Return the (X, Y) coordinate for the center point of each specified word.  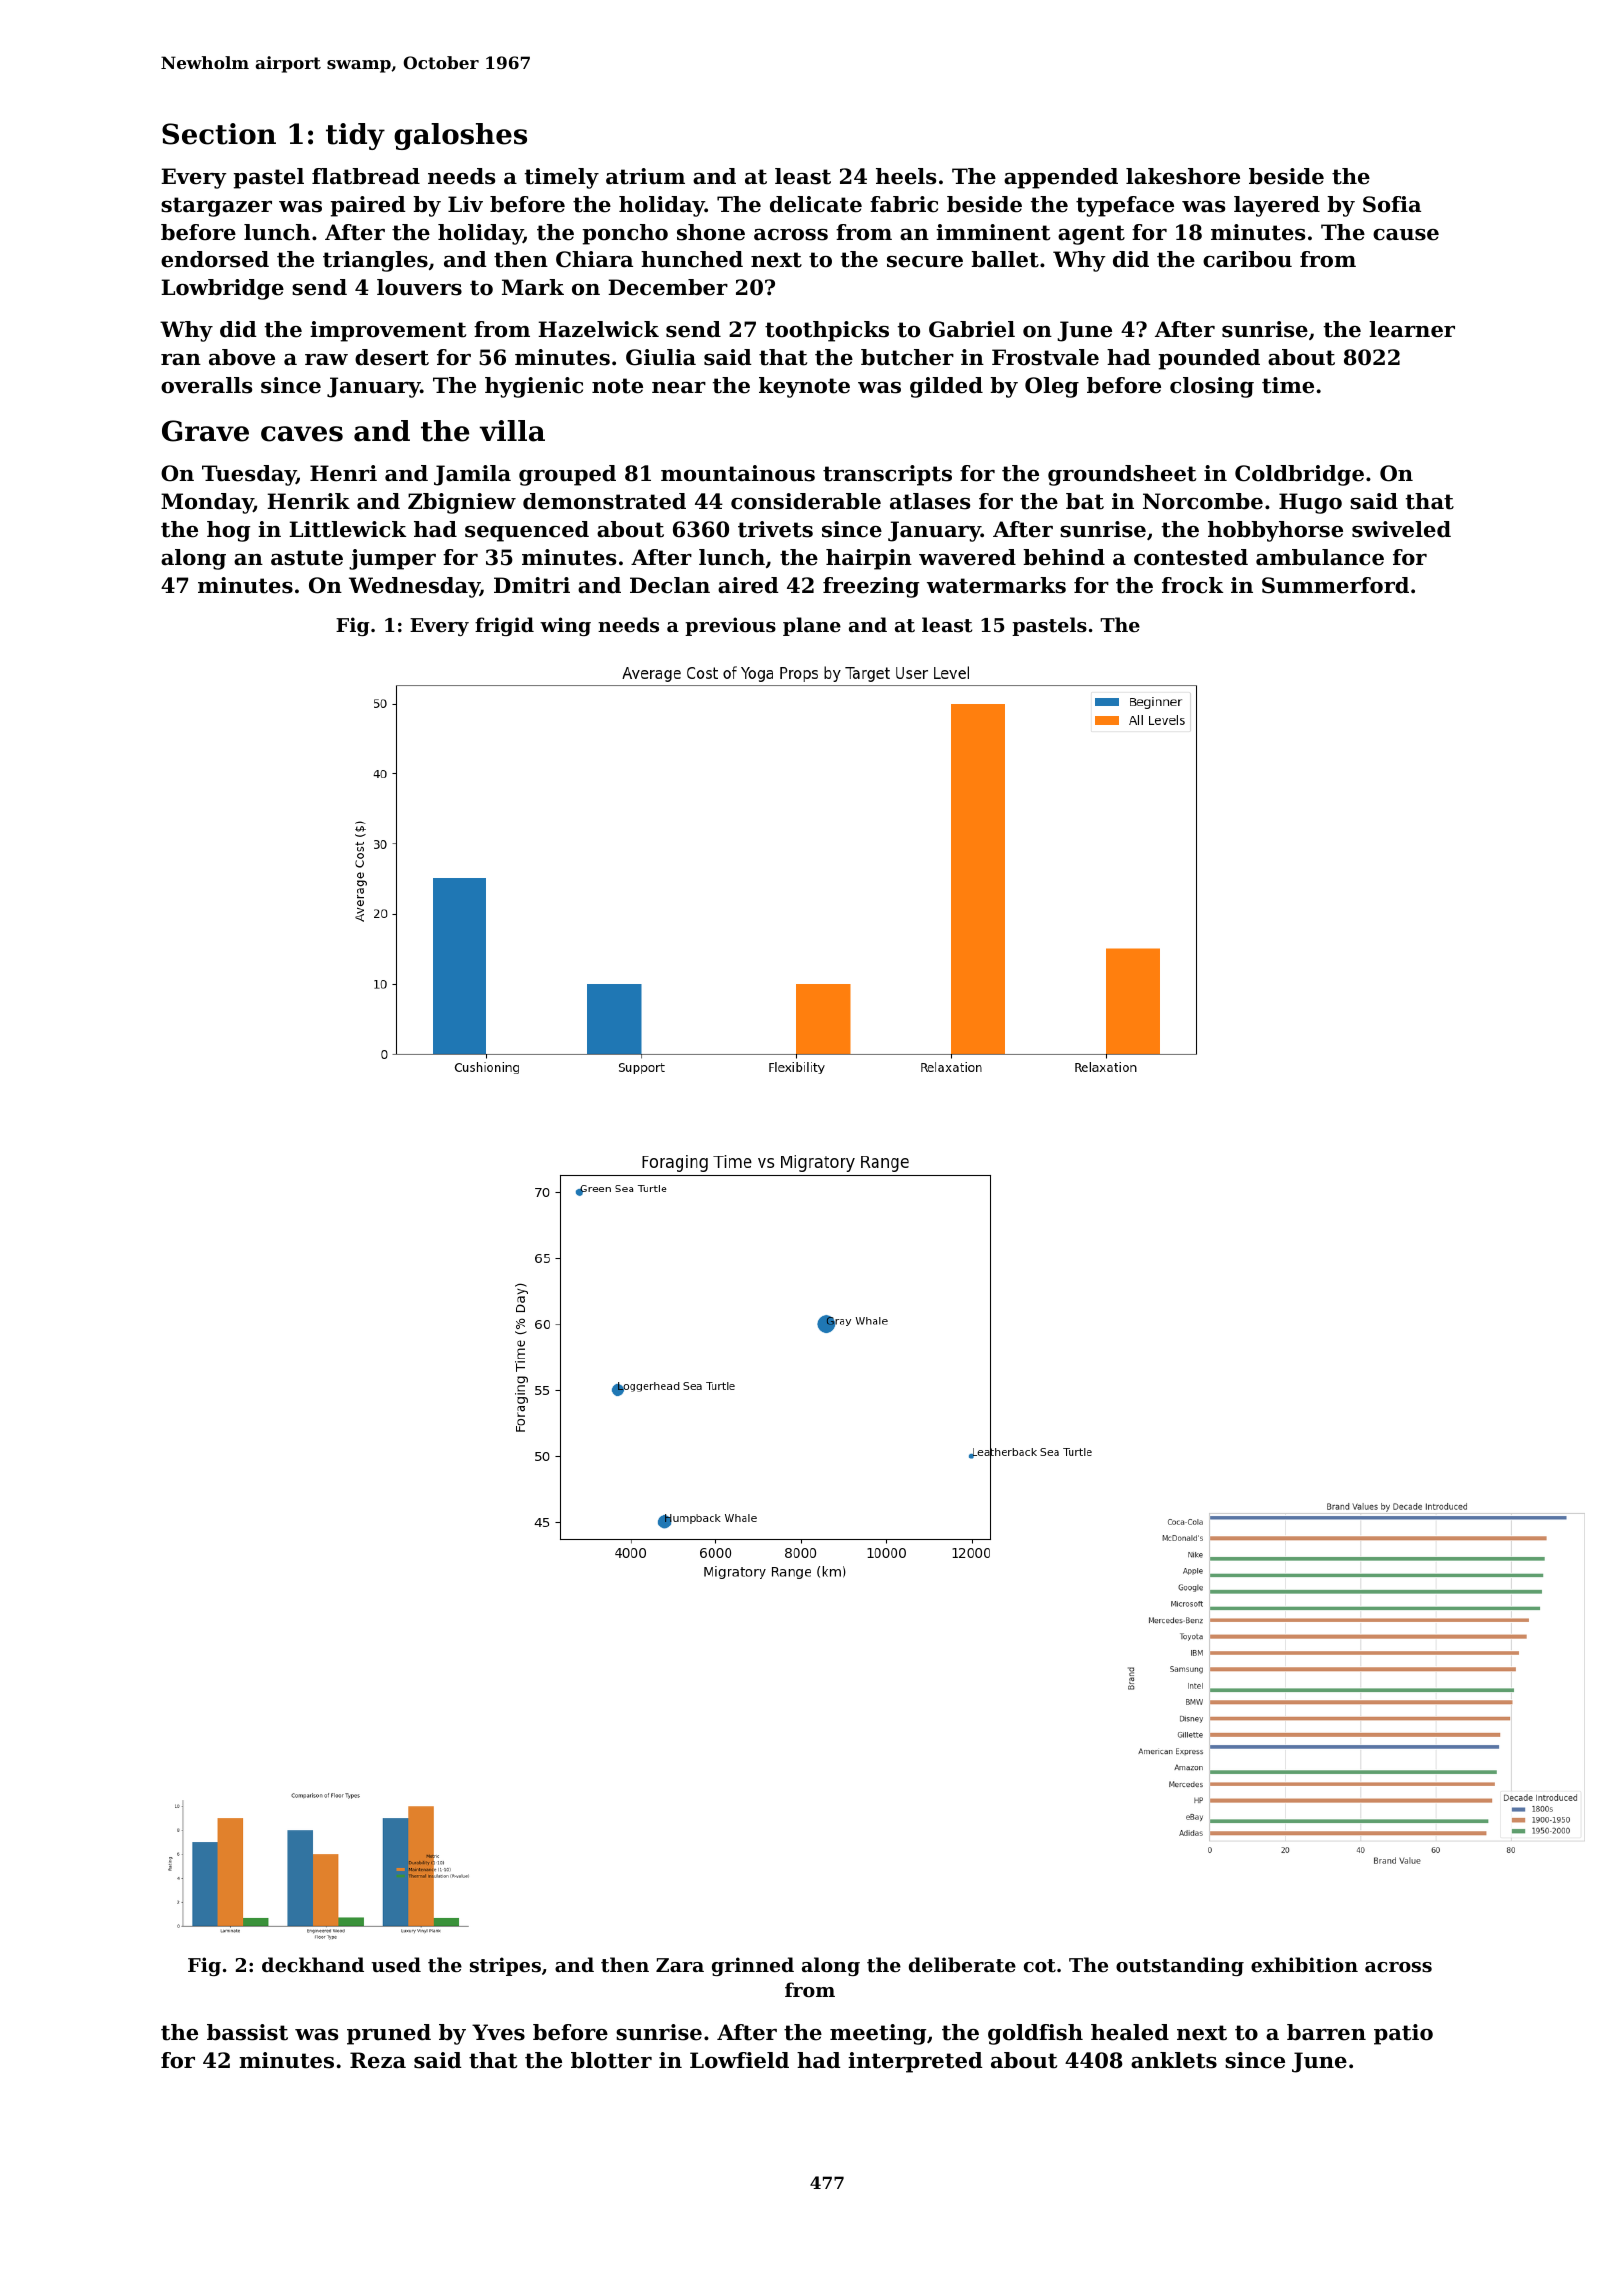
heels (906, 176)
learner (1412, 329)
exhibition (1304, 1965)
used (396, 1964)
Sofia (1392, 204)
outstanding (1180, 1966)
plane (812, 626)
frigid (504, 626)
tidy (355, 136)
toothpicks (827, 331)
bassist (247, 2032)
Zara (680, 1965)
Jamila (472, 475)
